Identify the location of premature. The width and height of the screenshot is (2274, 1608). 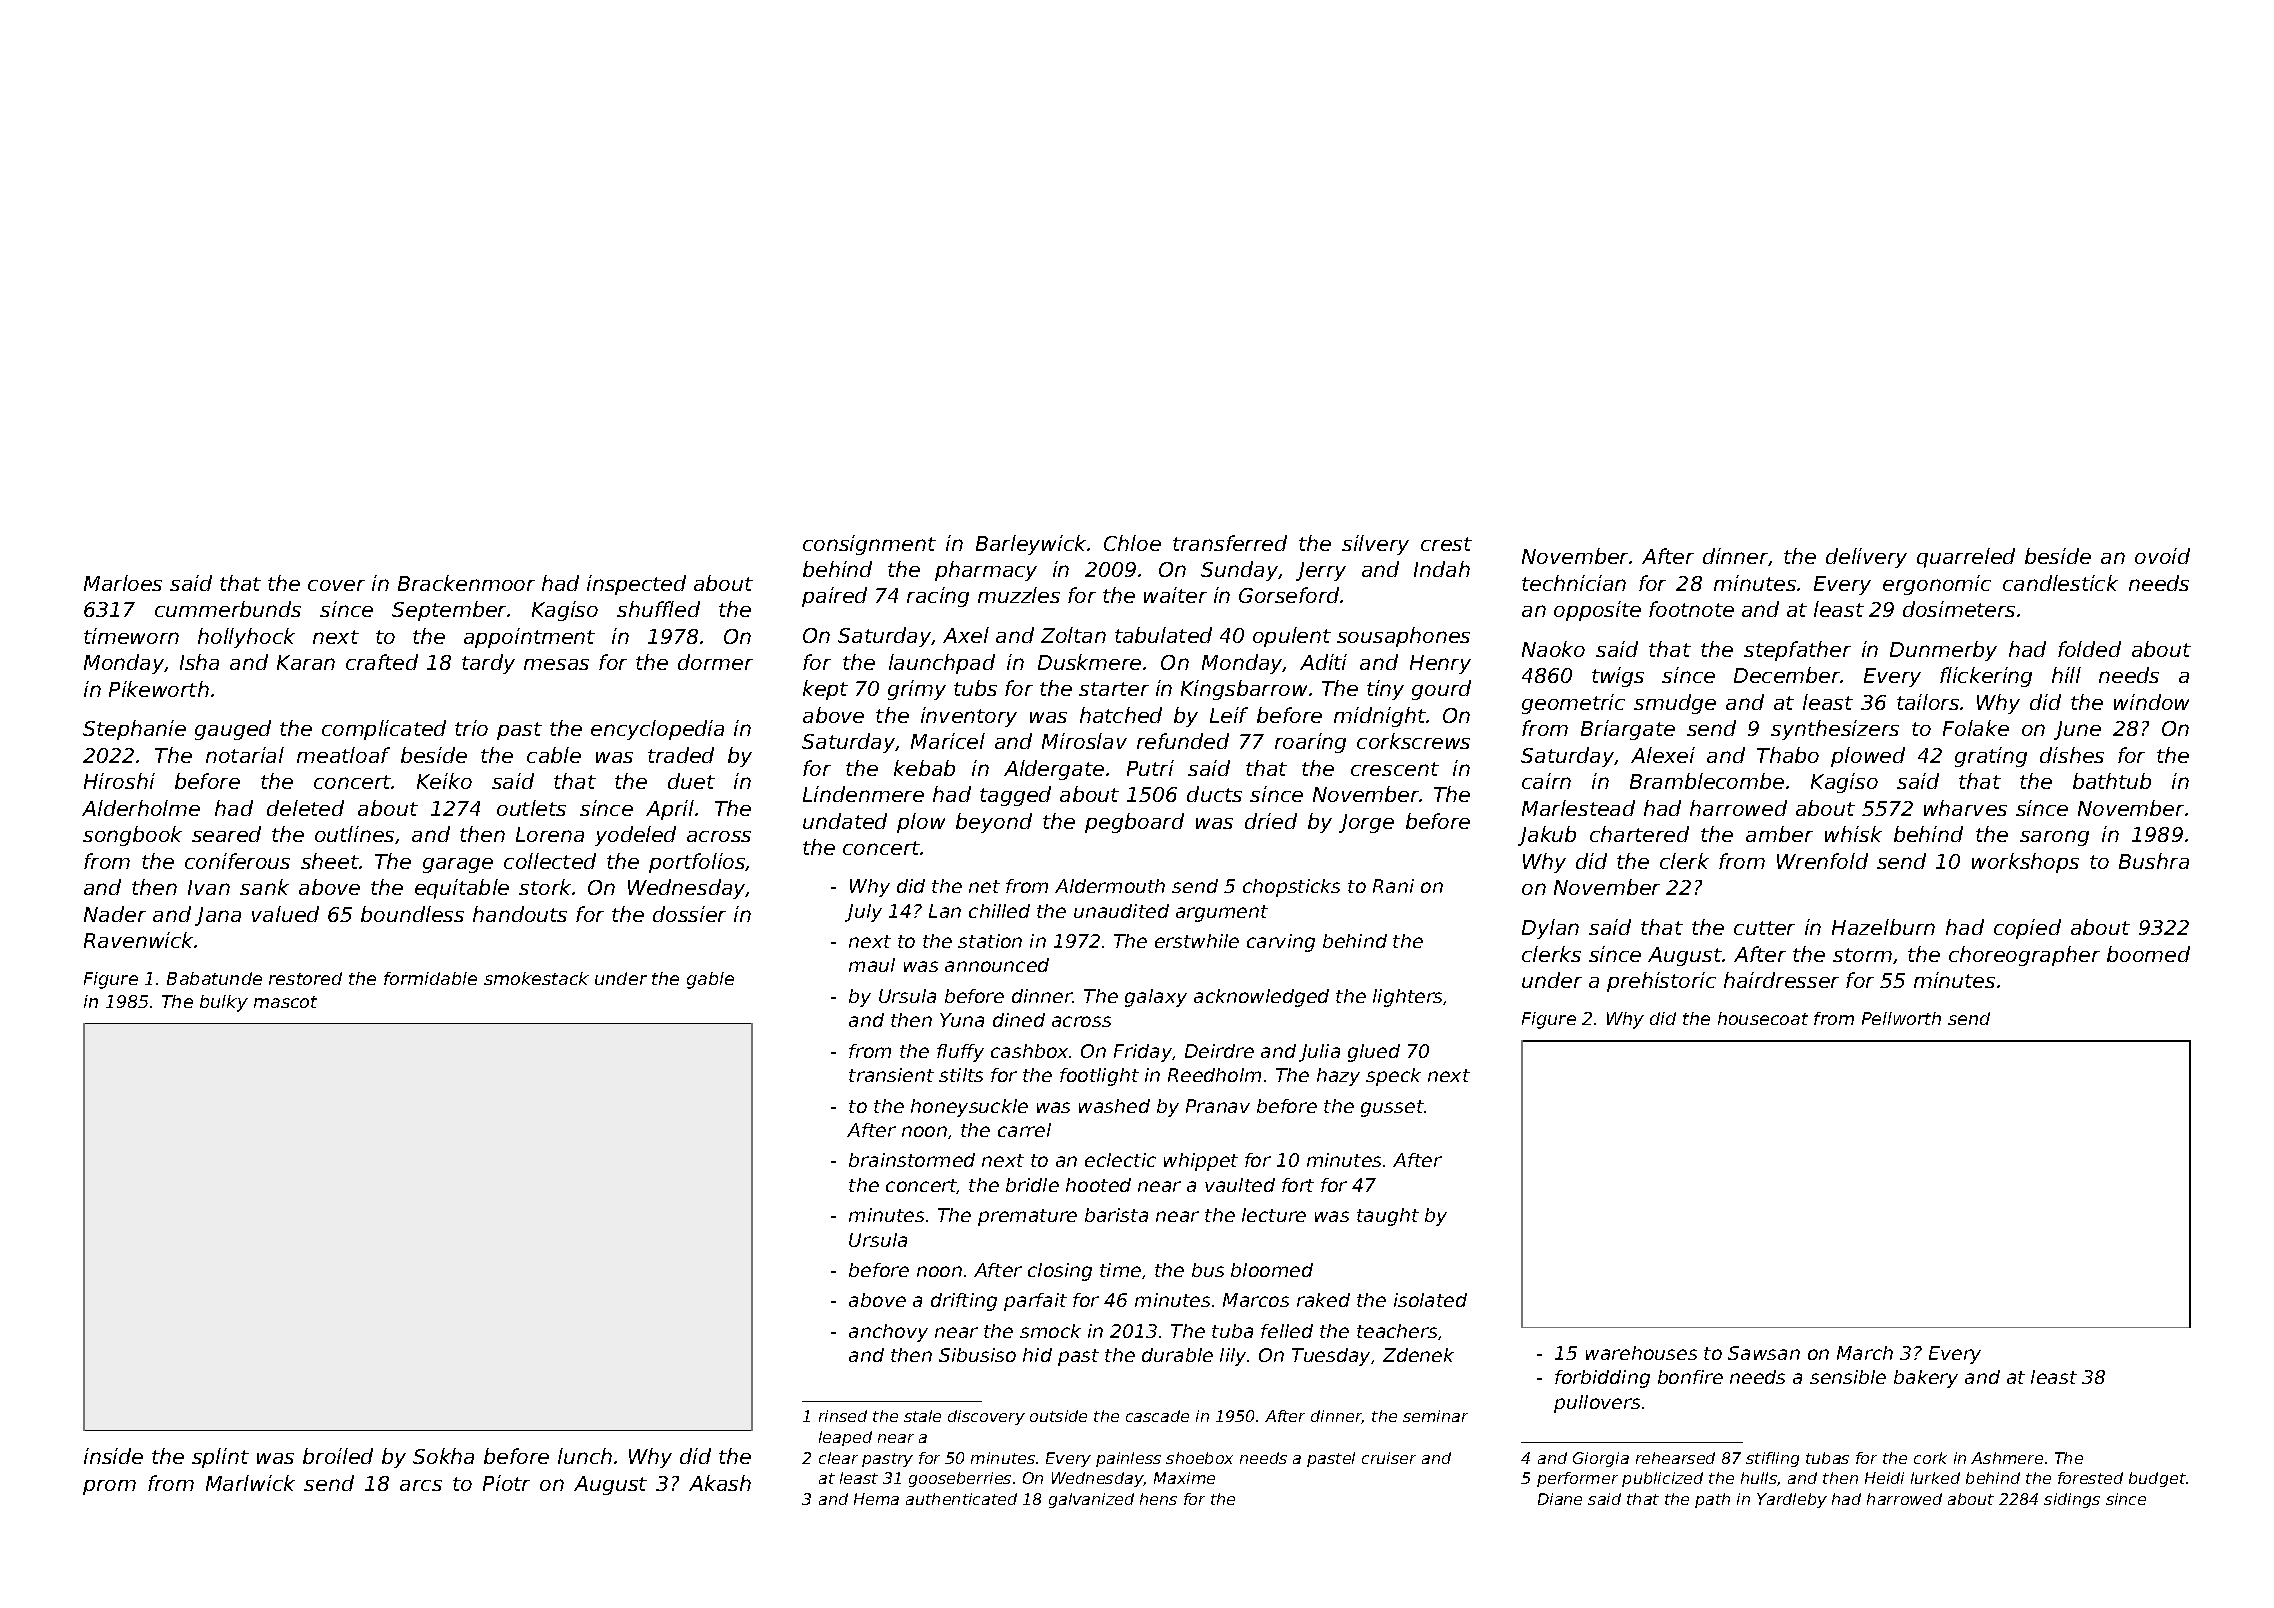
(1027, 1217).
